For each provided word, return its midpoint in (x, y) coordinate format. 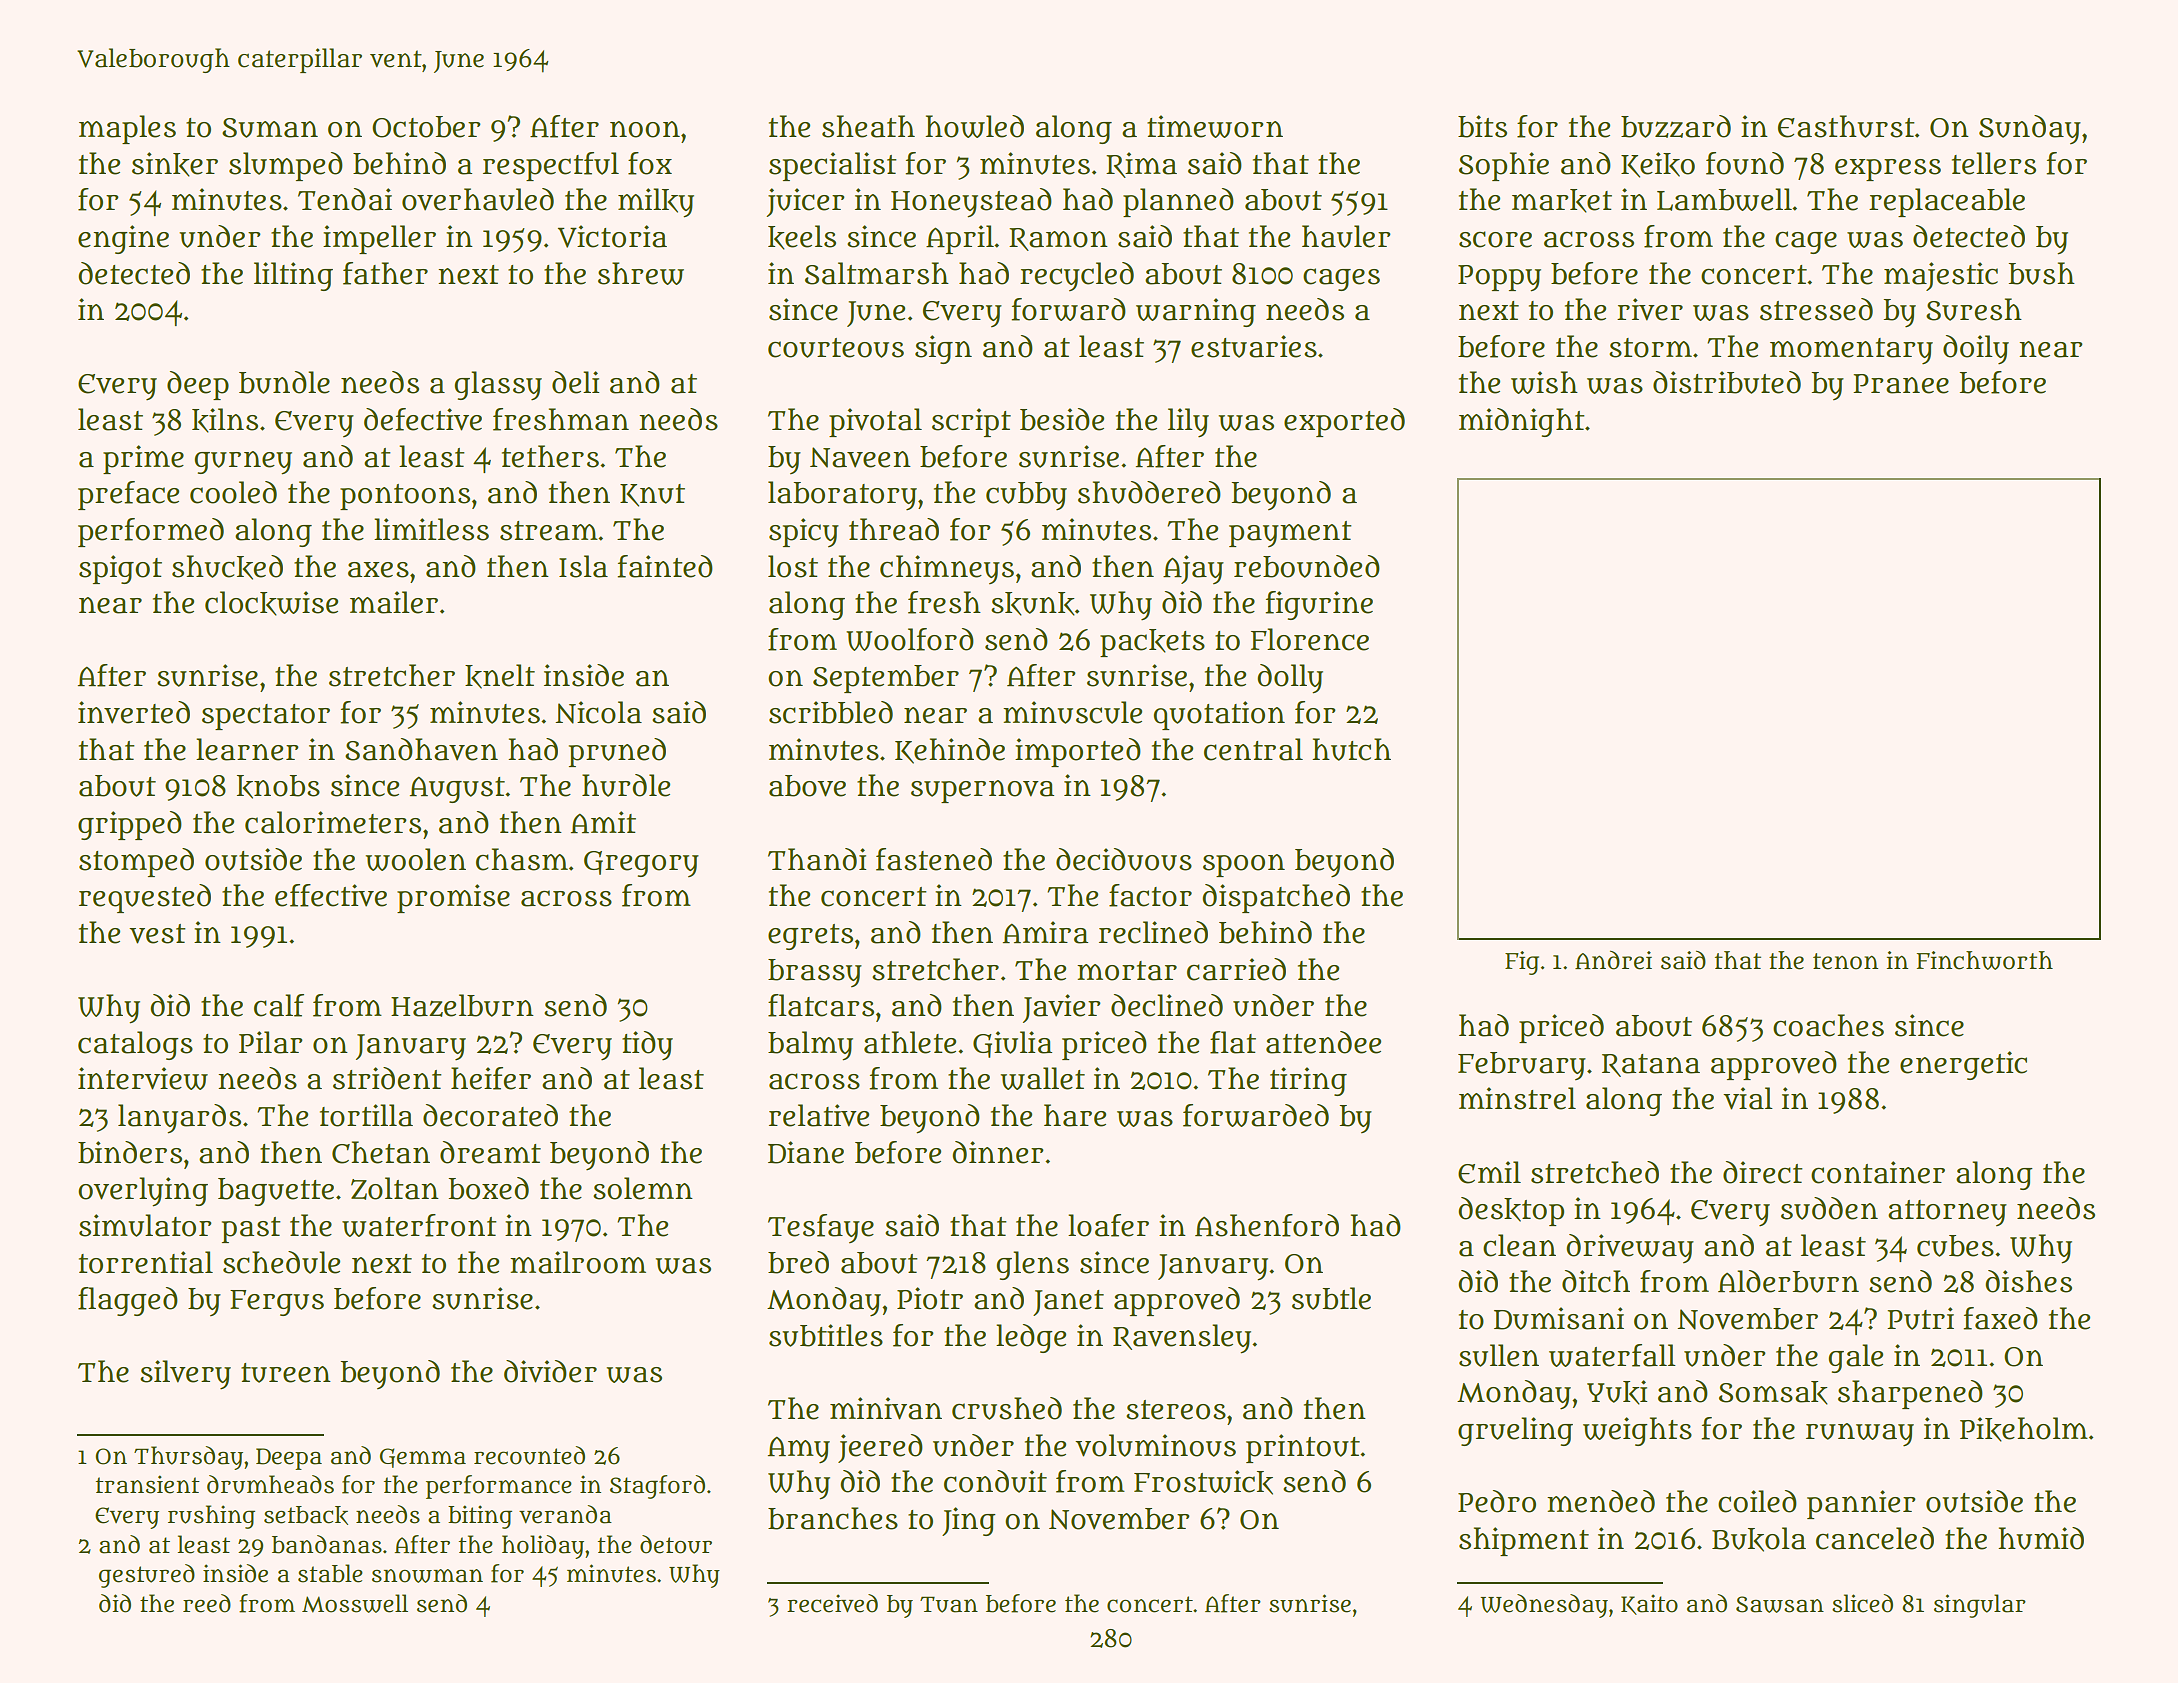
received (832, 1603)
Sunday (2030, 130)
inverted (134, 712)
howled (974, 126)
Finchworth (1985, 960)
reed (207, 1603)
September (886, 679)
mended (1601, 1501)
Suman (270, 128)
